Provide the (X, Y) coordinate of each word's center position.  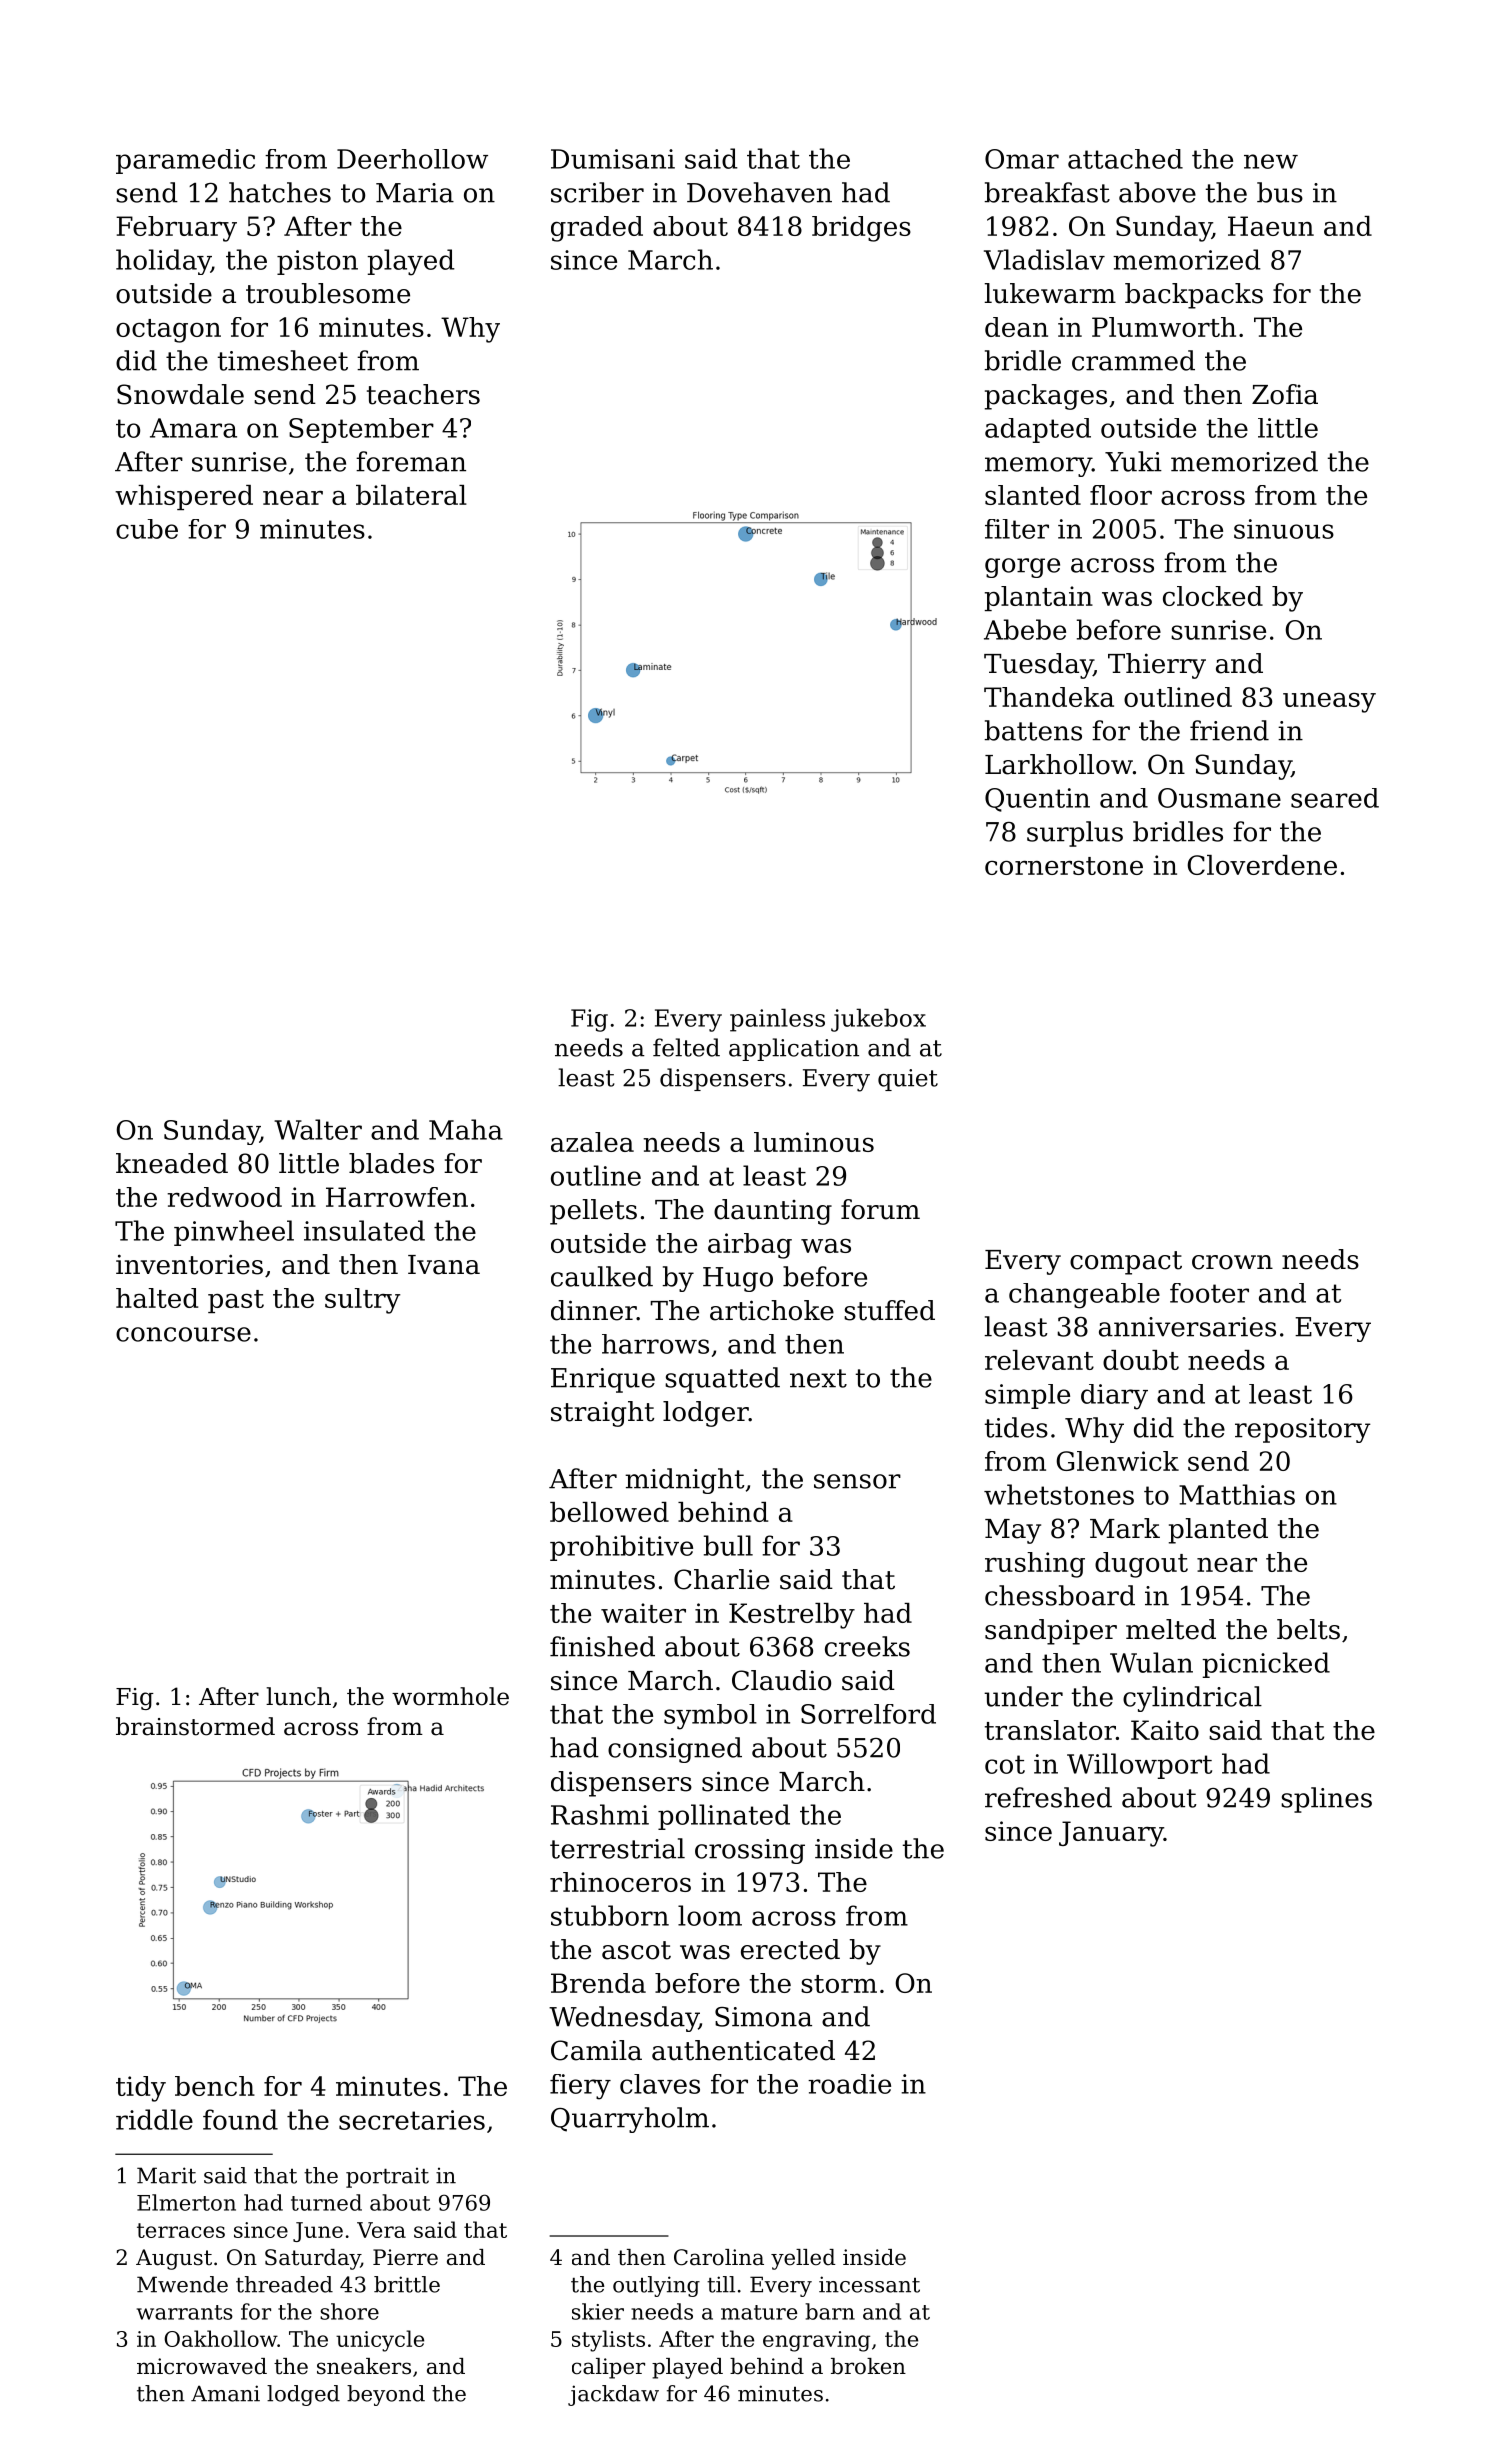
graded (597, 229)
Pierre (405, 2257)
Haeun (1271, 226)
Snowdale (180, 394)
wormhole (450, 1696)
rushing (1035, 1565)
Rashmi (600, 1814)
